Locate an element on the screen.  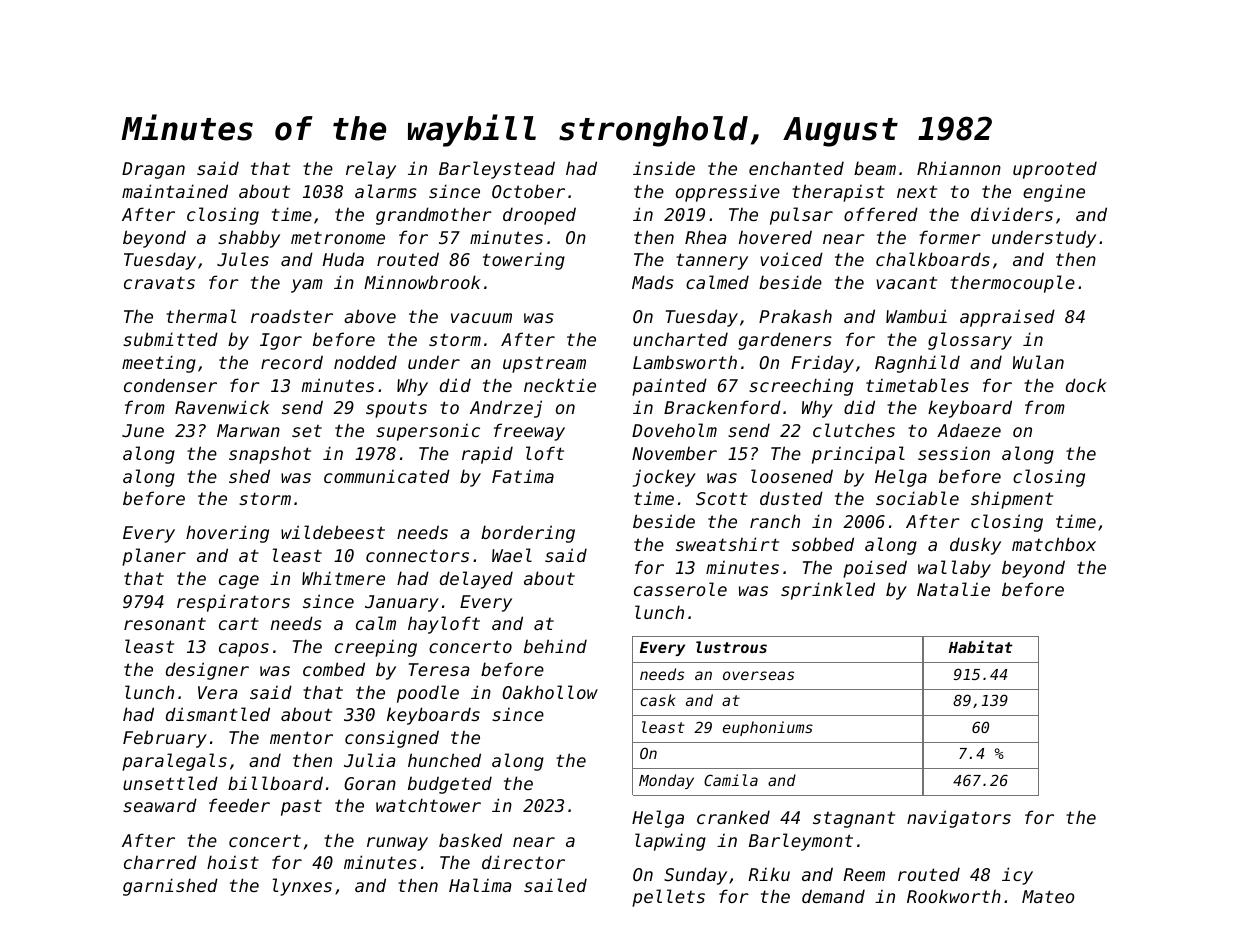
upstream is located at coordinates (544, 364).
